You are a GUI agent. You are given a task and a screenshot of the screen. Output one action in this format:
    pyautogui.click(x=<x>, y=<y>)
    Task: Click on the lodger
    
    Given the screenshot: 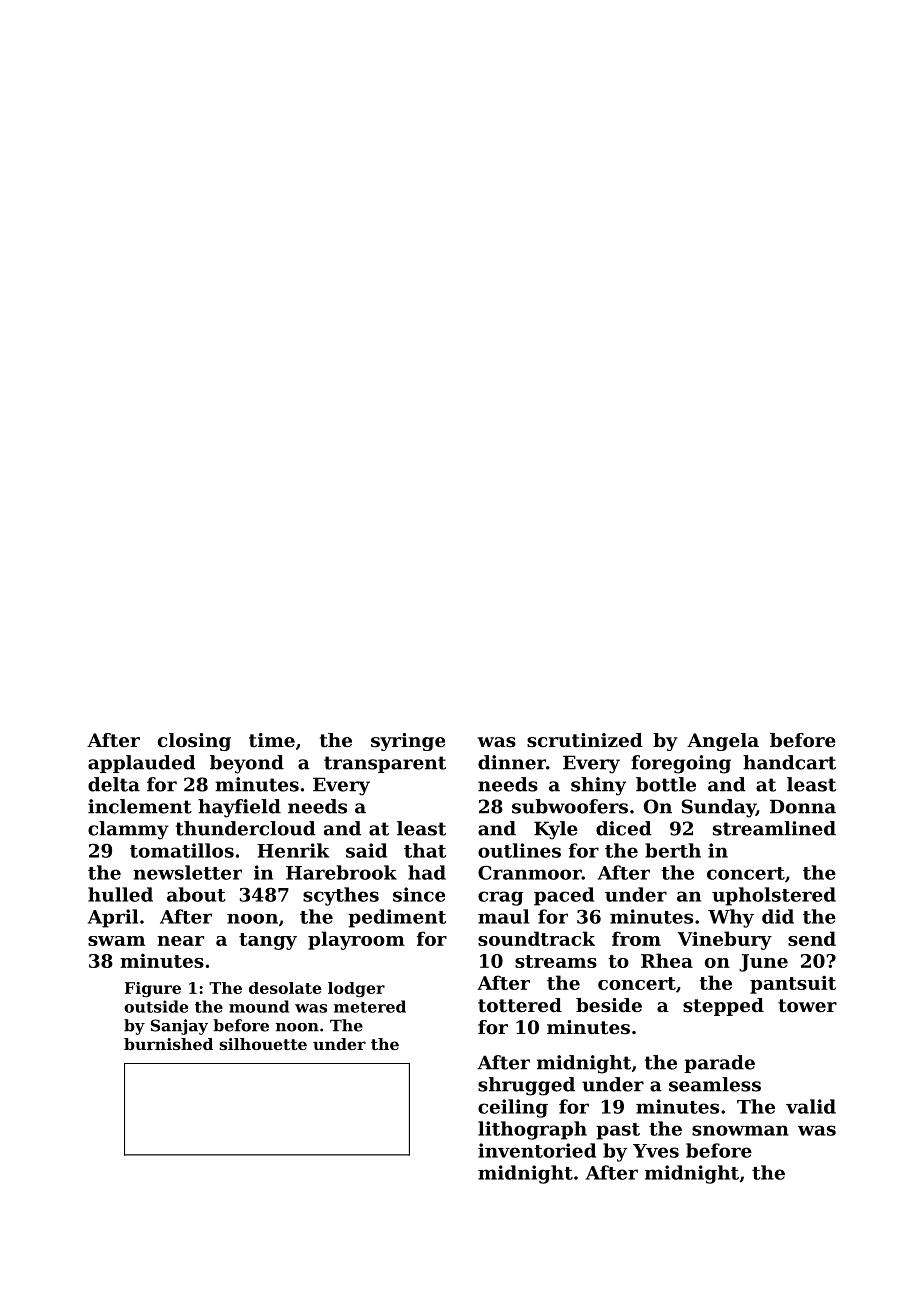 What is the action you would take?
    pyautogui.click(x=356, y=989)
